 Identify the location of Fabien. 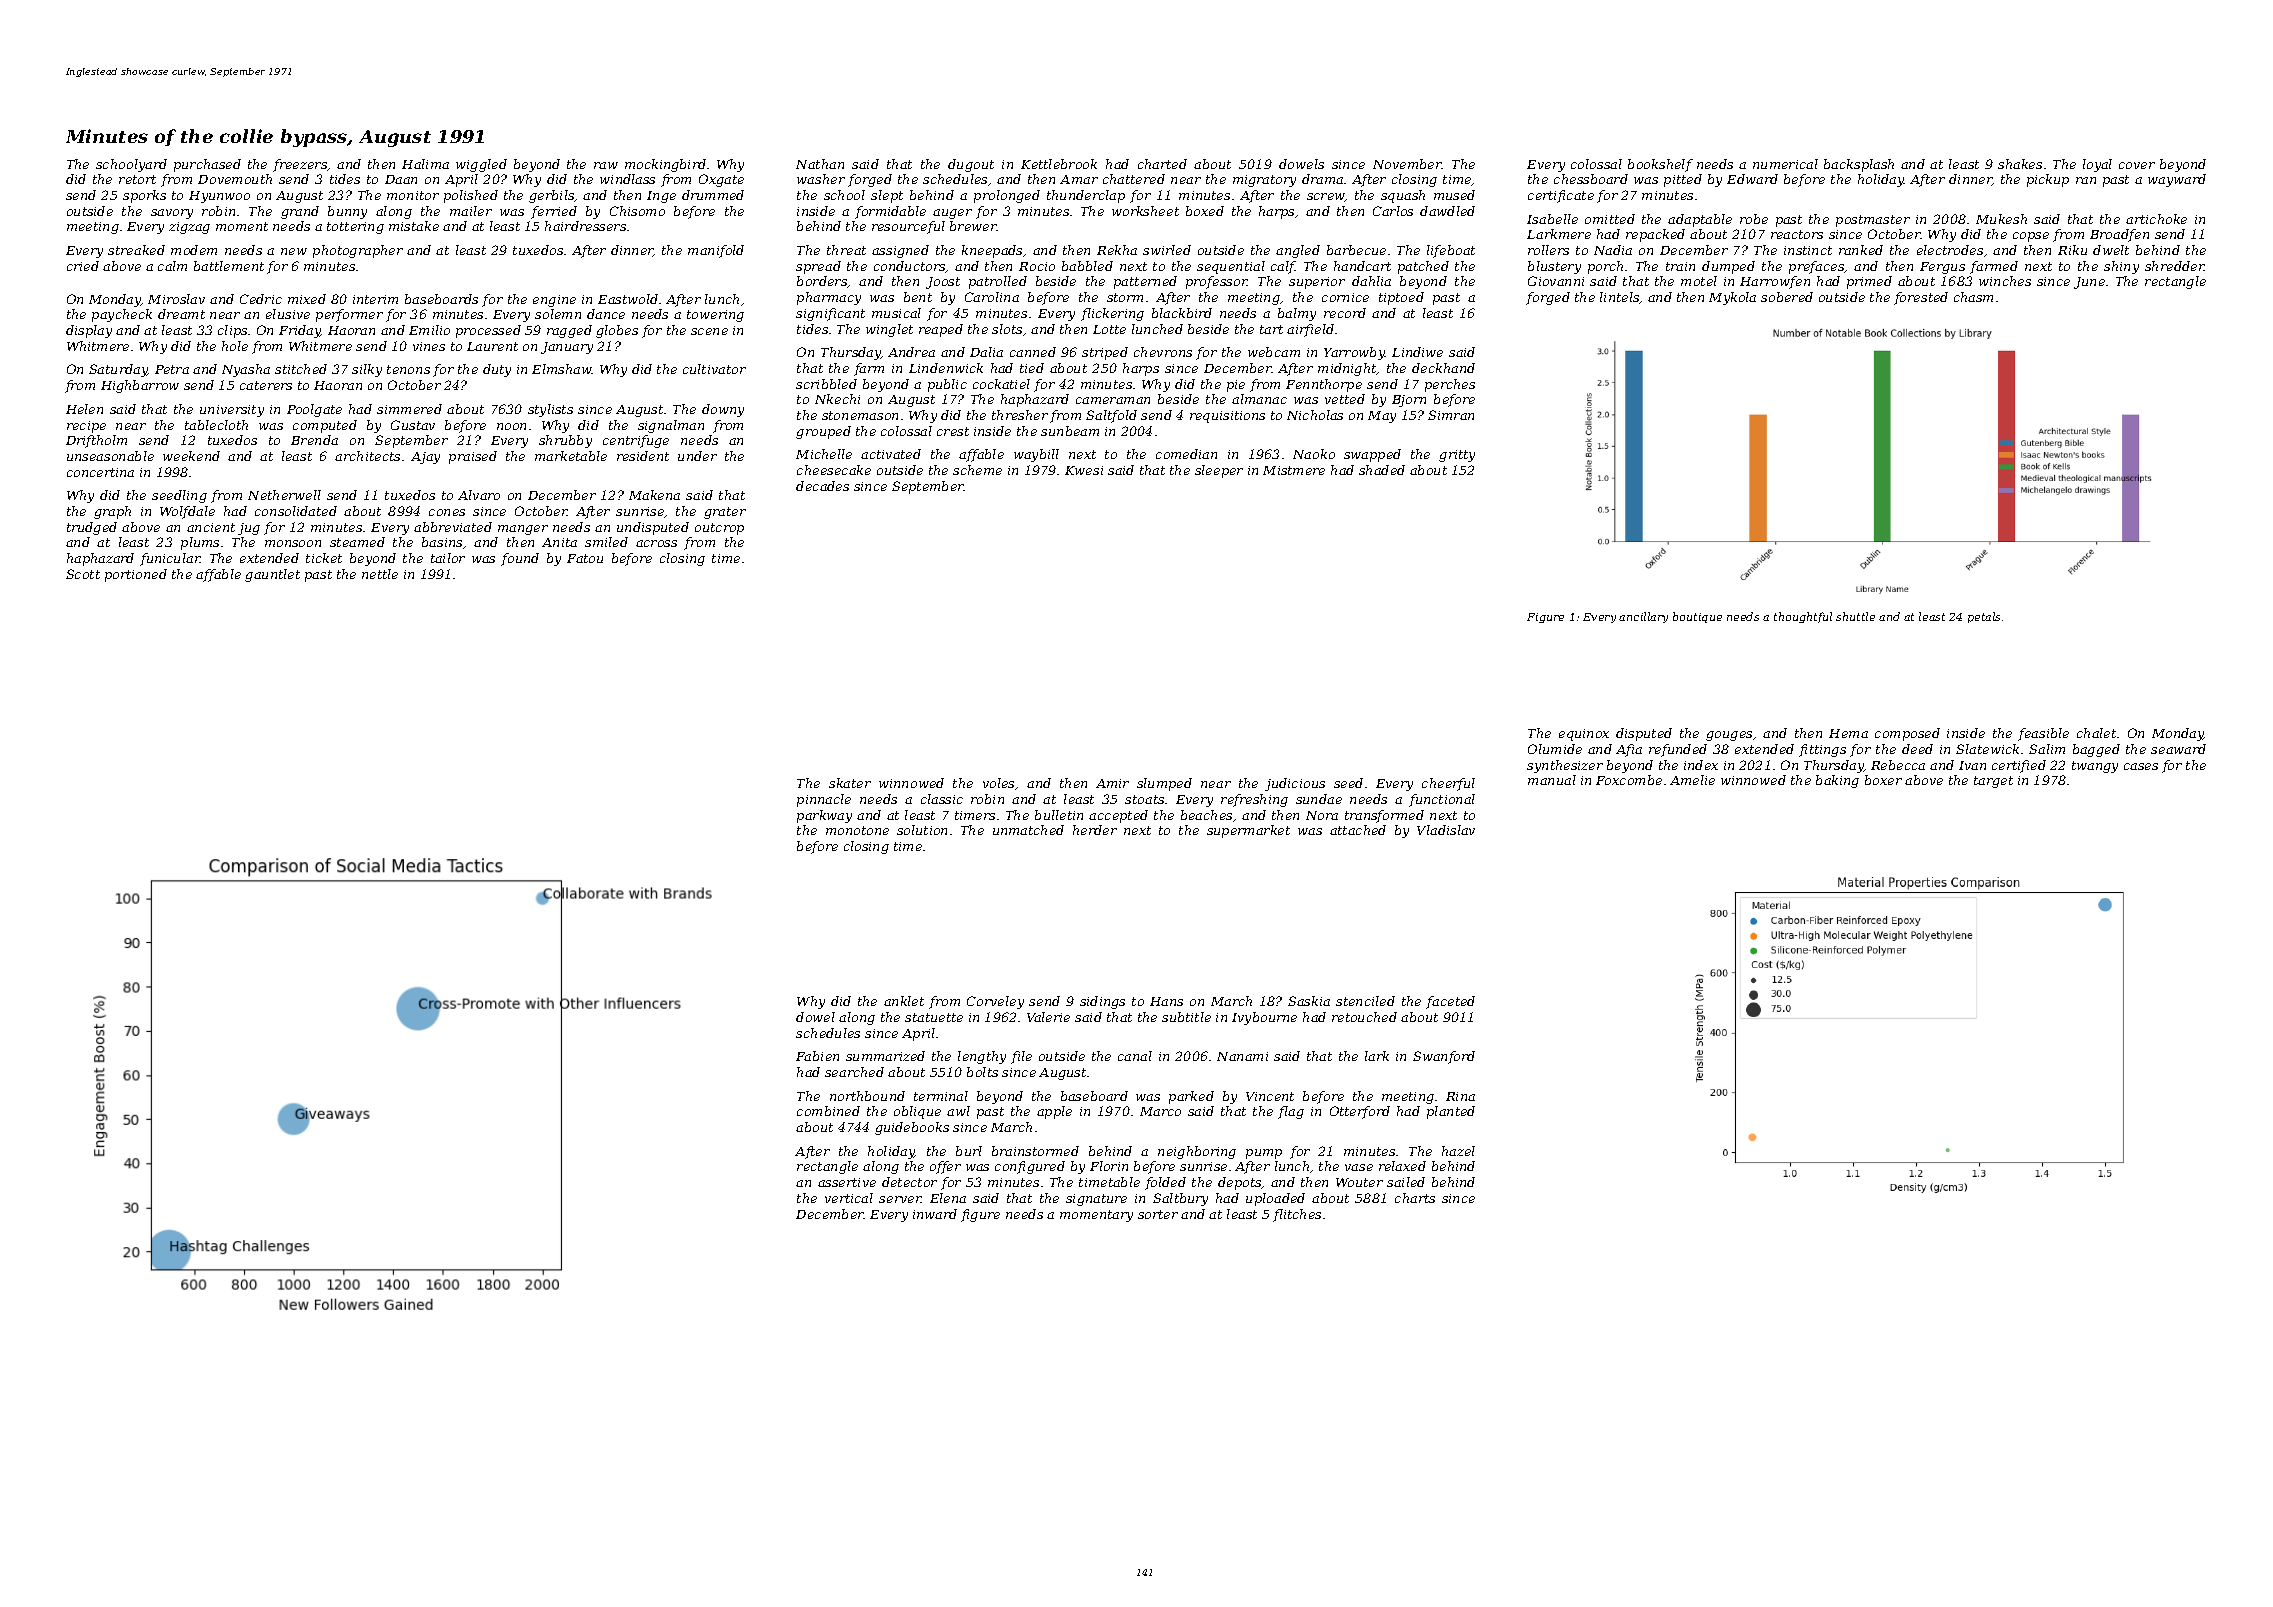
(817, 1056).
